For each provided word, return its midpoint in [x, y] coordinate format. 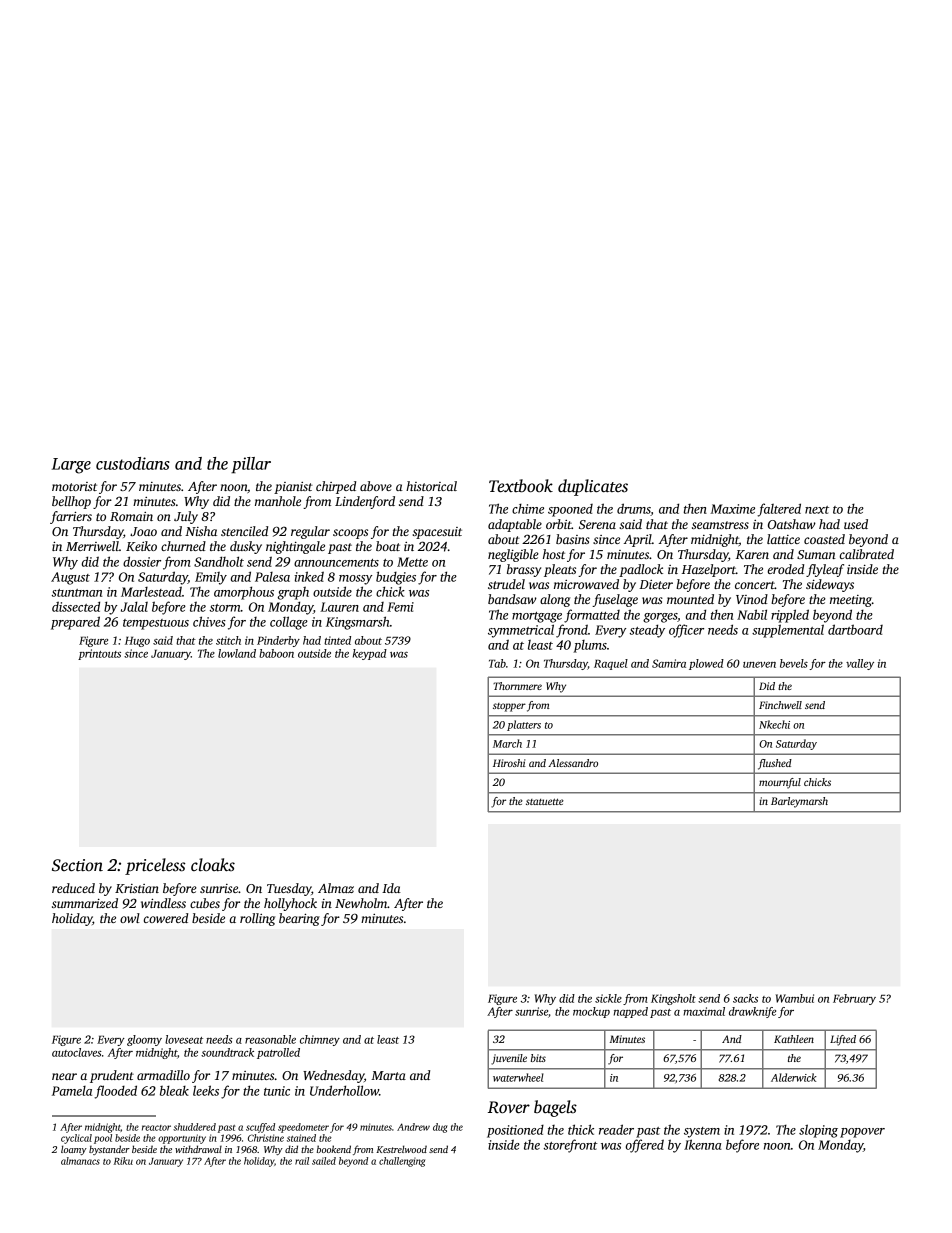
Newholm [361, 903]
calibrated [867, 554]
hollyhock [290, 904]
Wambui [795, 998]
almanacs [80, 1161]
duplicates [593, 487]
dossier [142, 561]
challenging [402, 1162]
